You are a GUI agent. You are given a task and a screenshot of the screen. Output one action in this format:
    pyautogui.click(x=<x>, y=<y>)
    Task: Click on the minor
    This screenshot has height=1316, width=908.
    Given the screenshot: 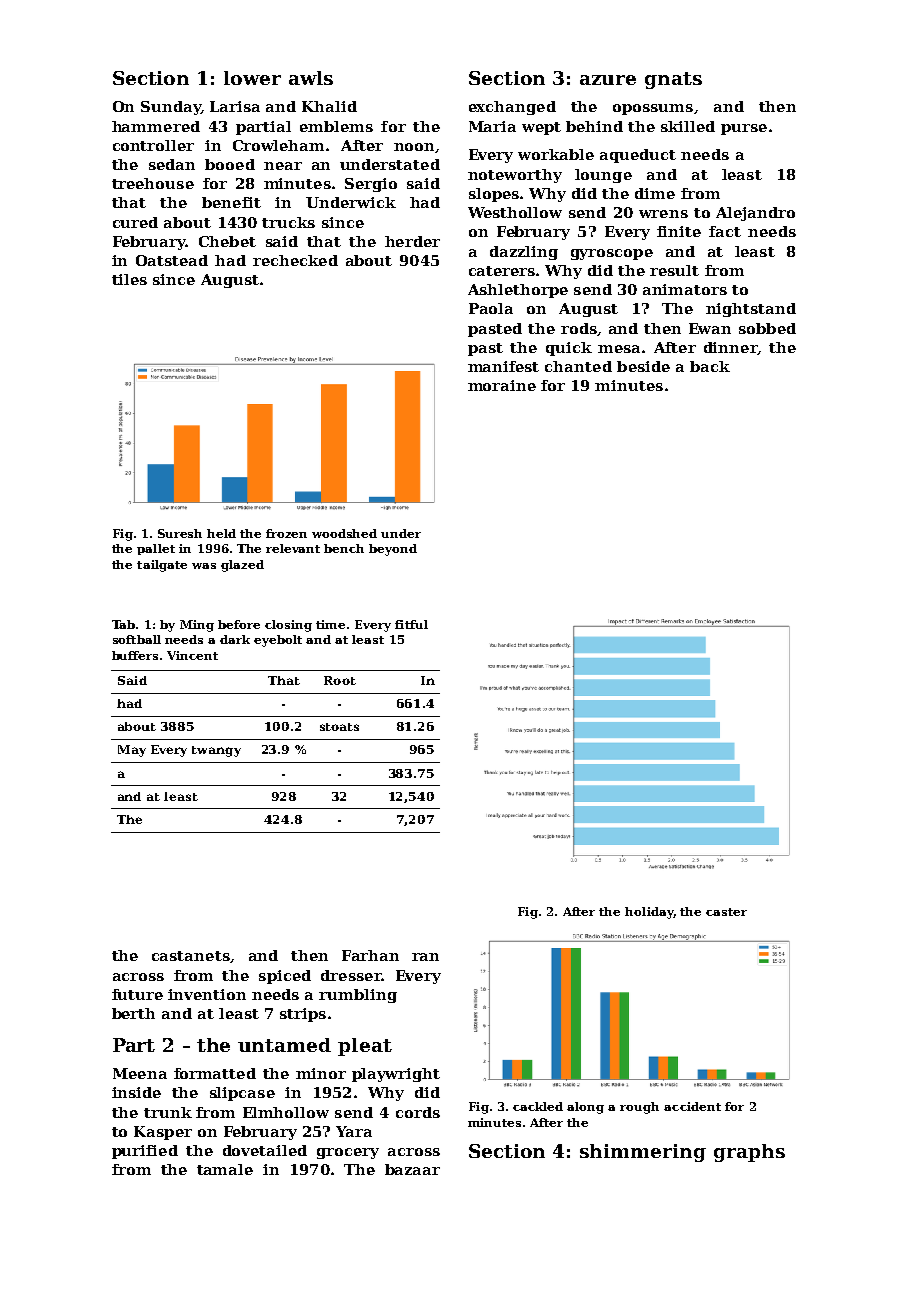 What is the action you would take?
    pyautogui.click(x=321, y=1073)
